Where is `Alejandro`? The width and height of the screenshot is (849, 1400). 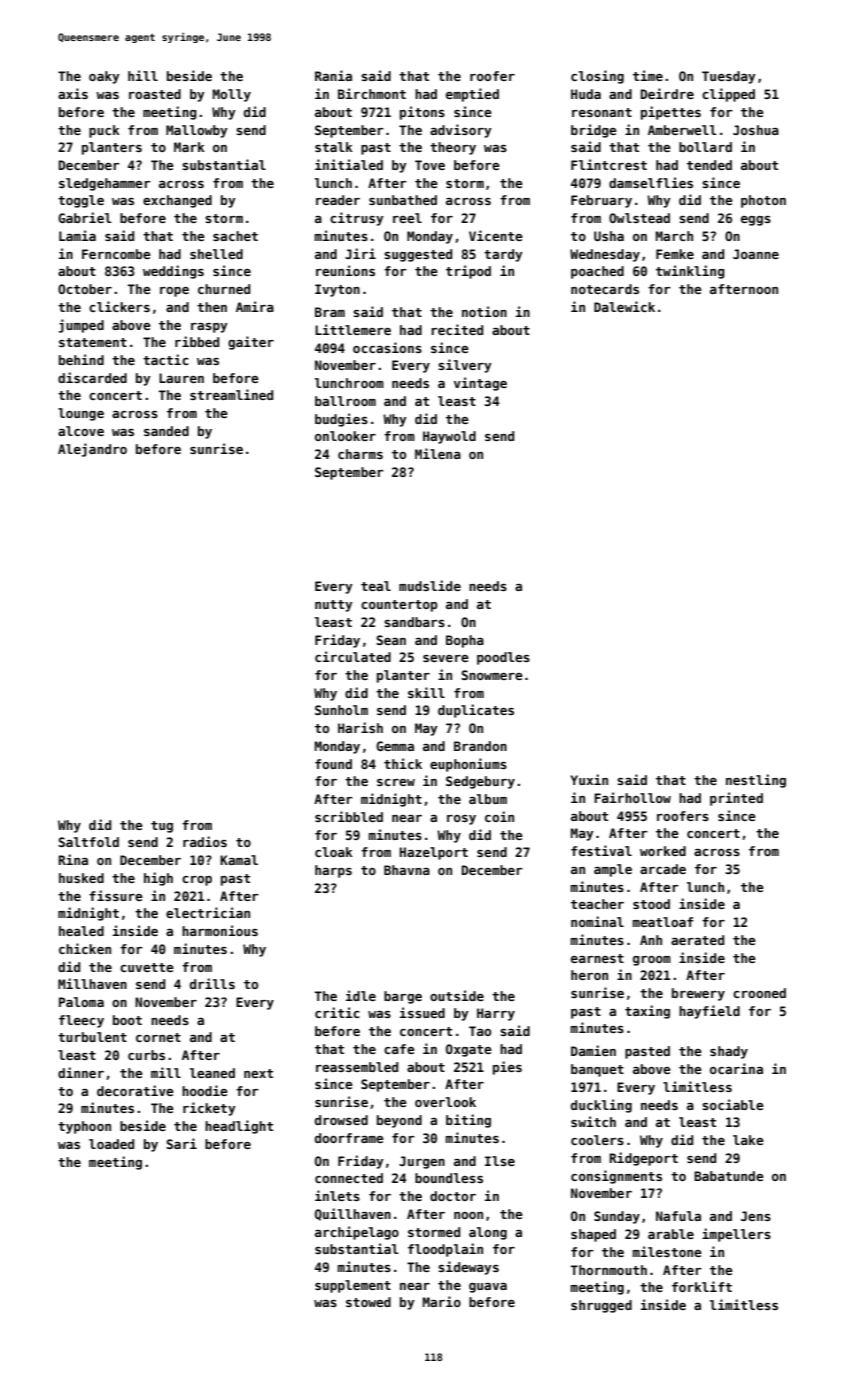
Alejandro is located at coordinates (92, 450).
